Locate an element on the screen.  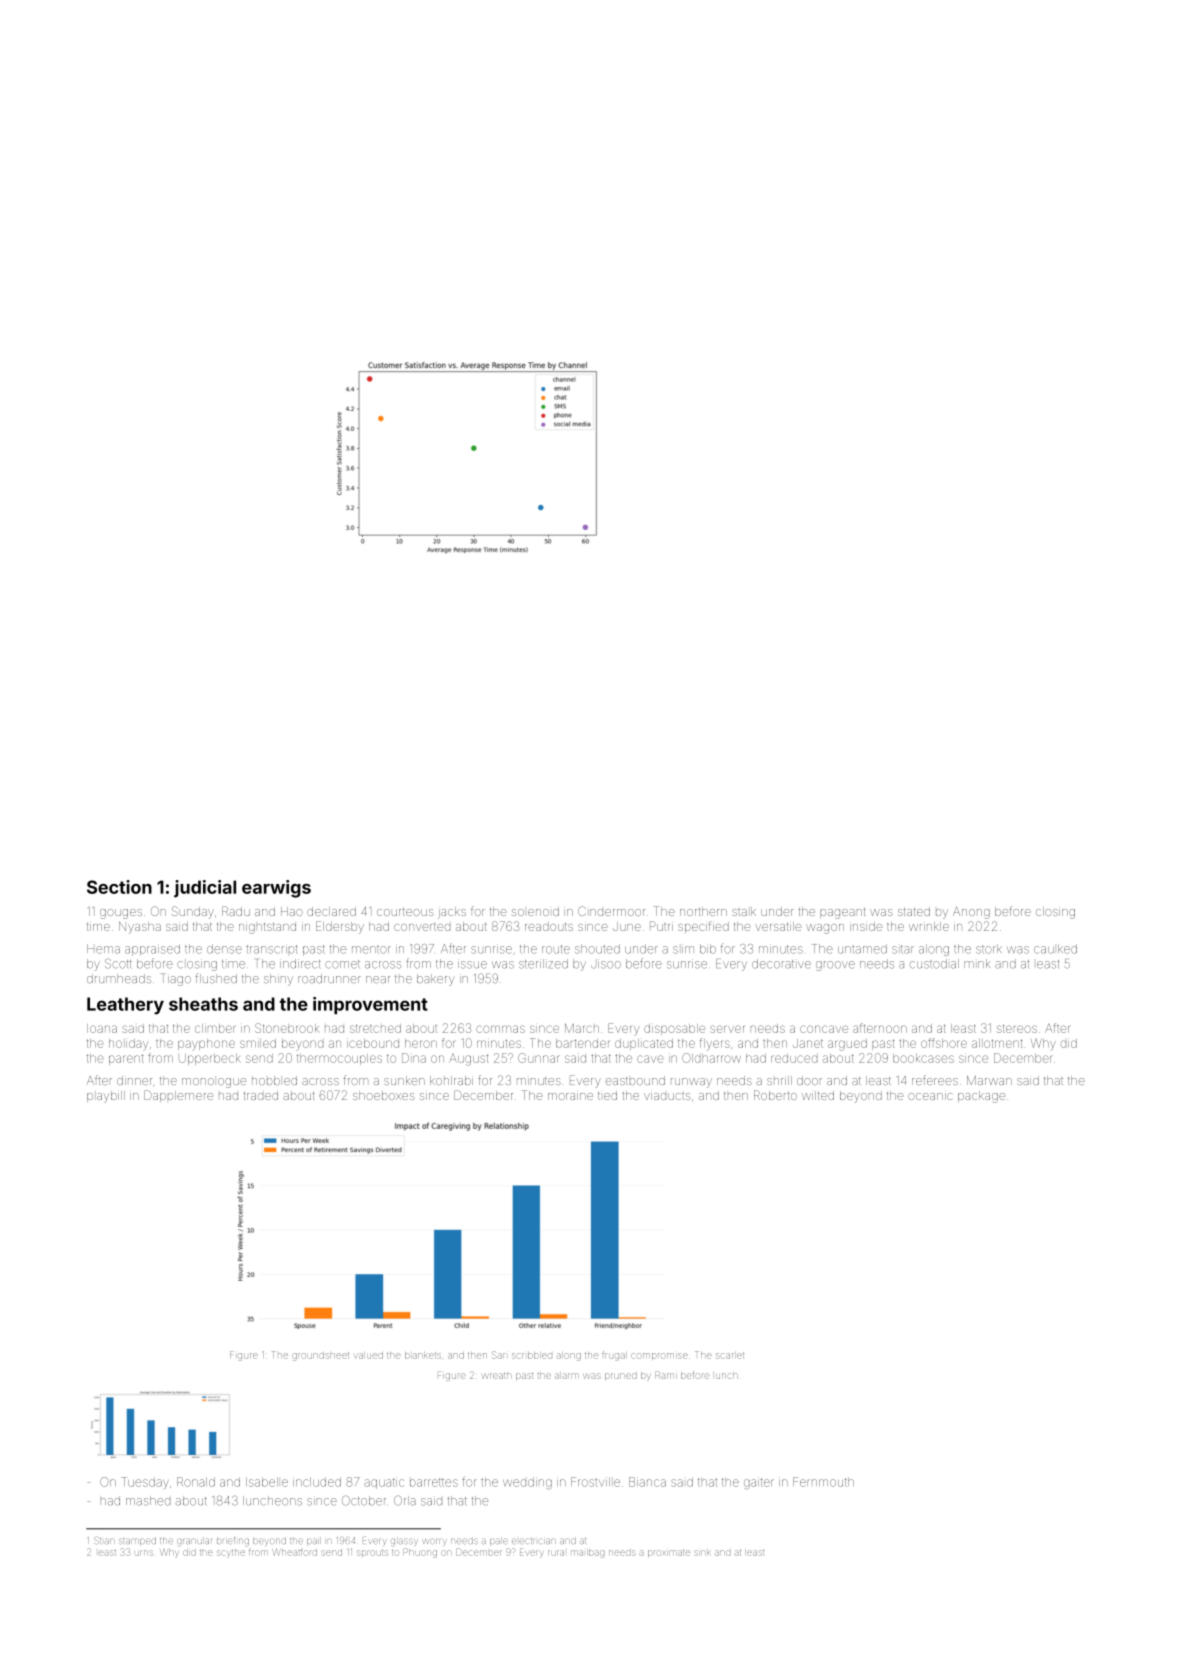
proximate is located at coordinates (669, 1553).
